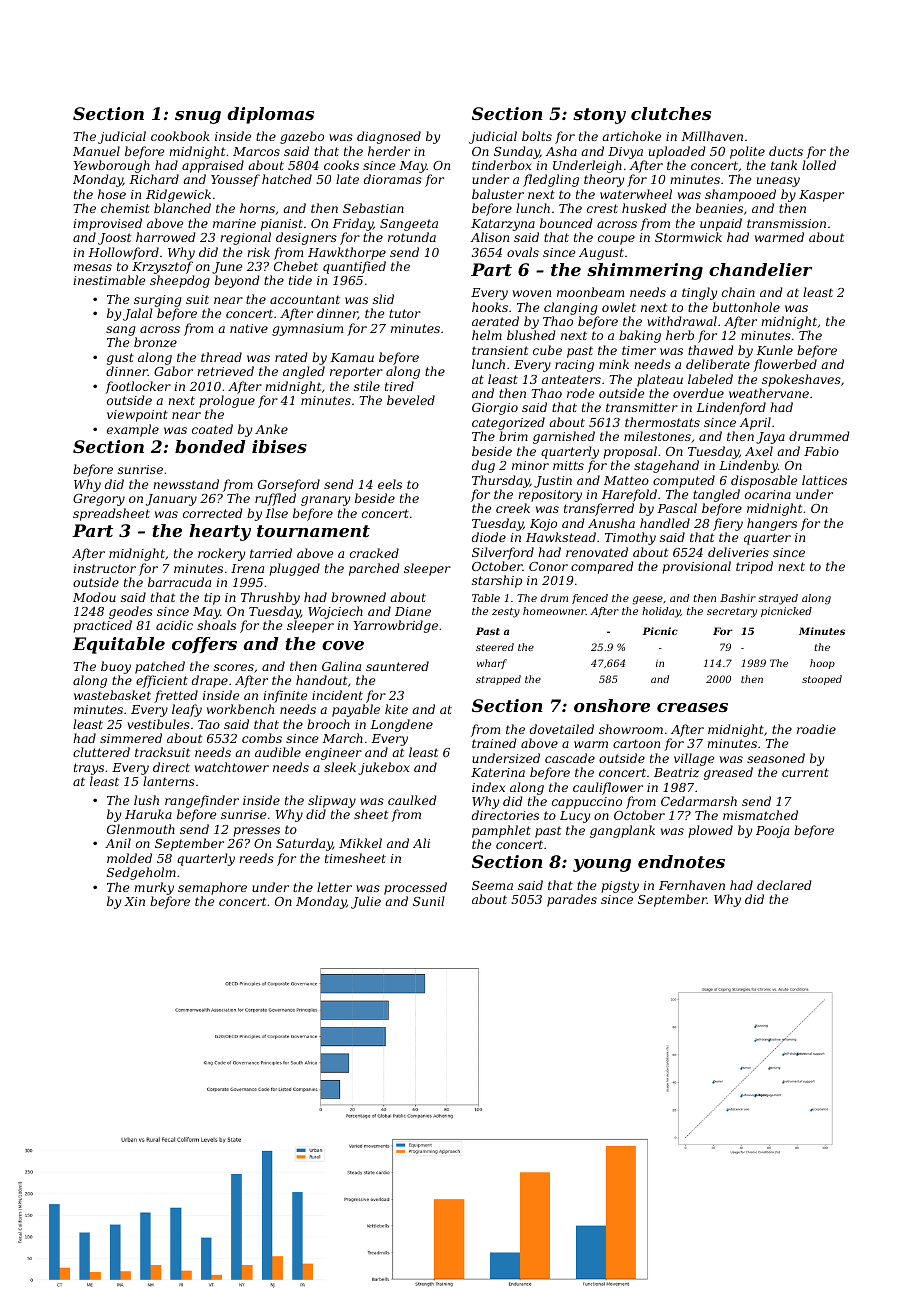 The width and height of the screenshot is (924, 1308). What do you see at coordinates (343, 645) in the screenshot?
I see `cove` at bounding box center [343, 645].
